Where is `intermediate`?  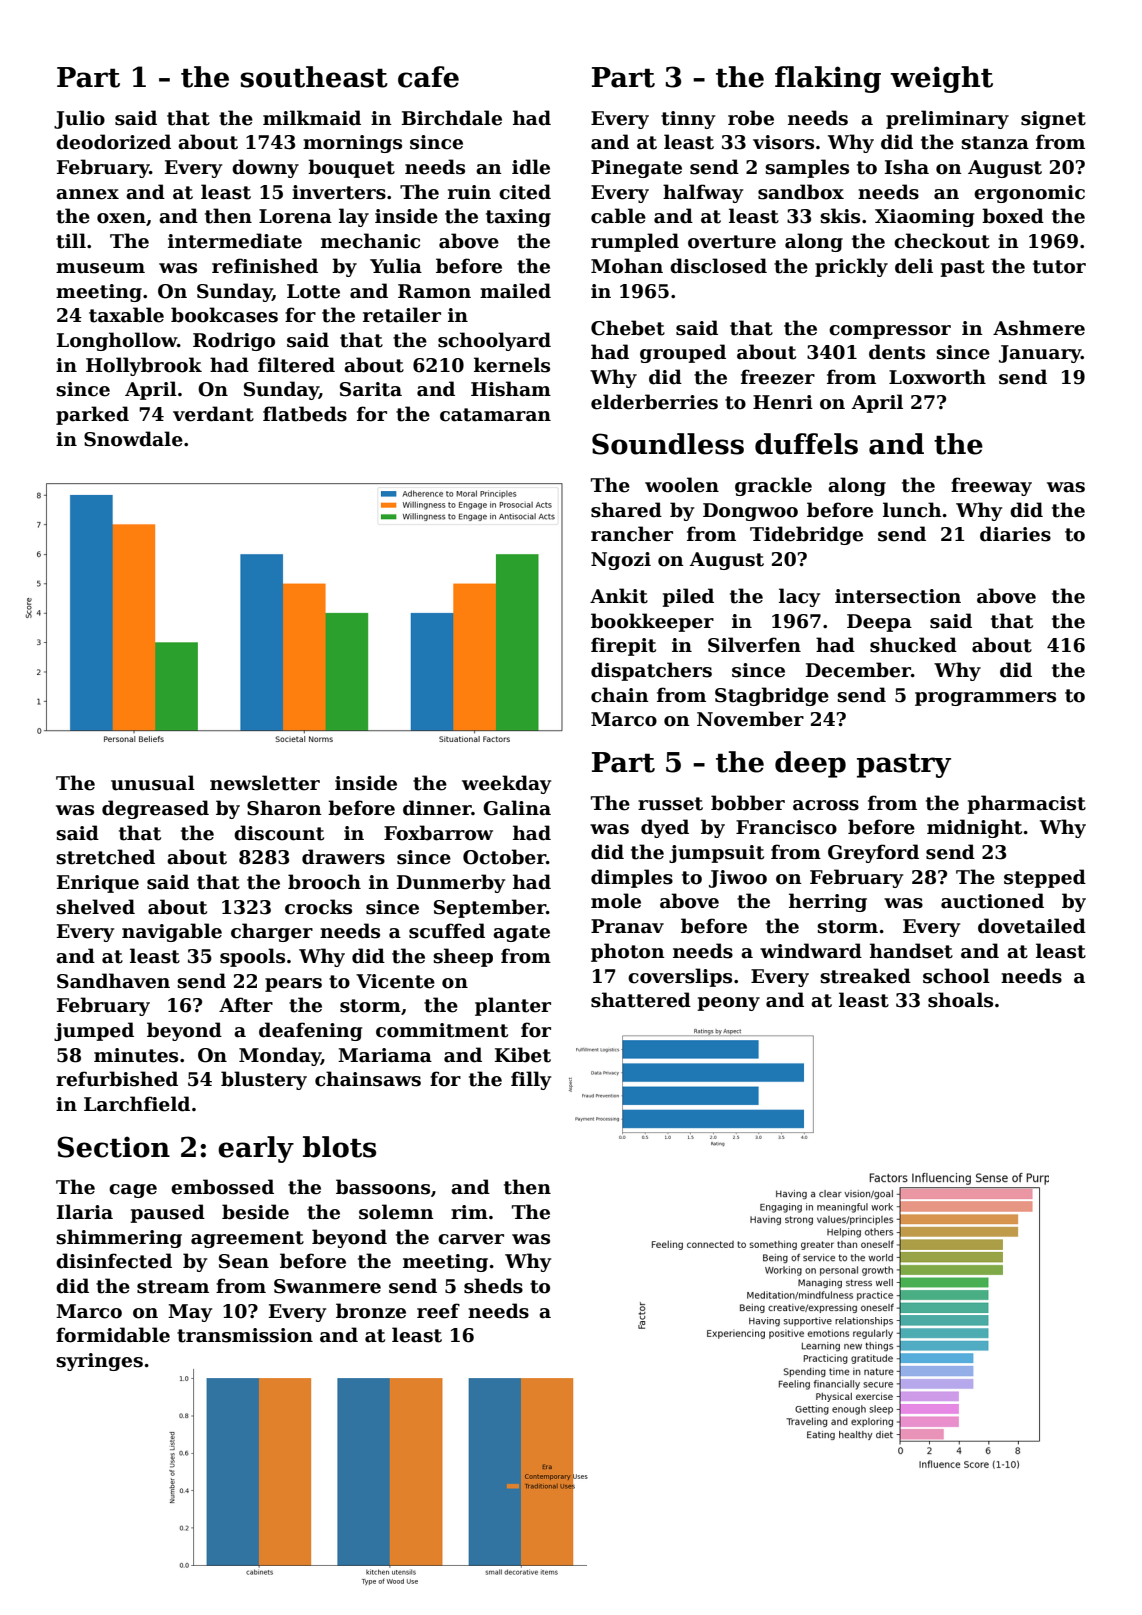
intermediate is located at coordinates (235, 241).
